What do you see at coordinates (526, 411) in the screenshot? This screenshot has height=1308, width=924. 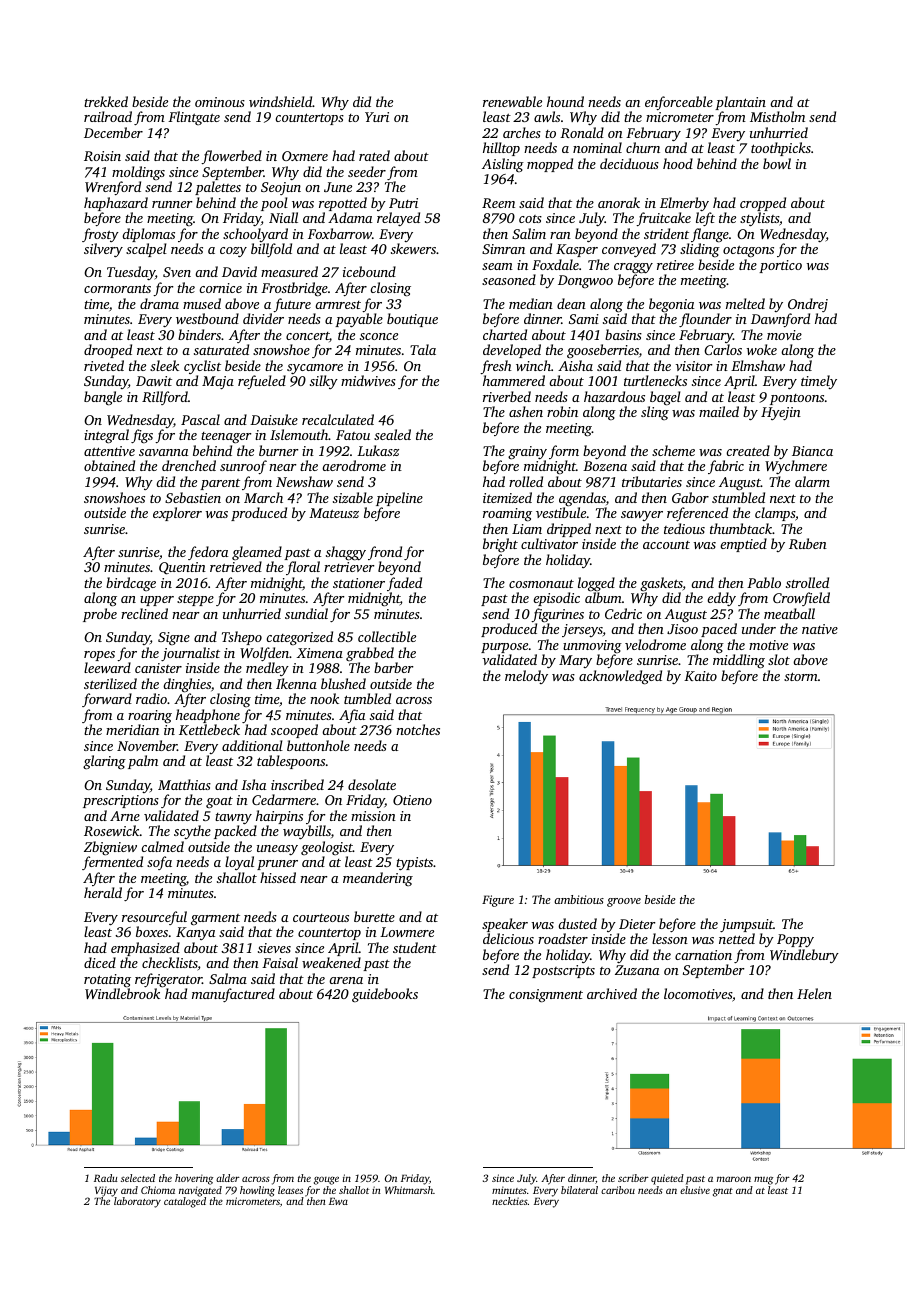 I see `ashen` at bounding box center [526, 411].
